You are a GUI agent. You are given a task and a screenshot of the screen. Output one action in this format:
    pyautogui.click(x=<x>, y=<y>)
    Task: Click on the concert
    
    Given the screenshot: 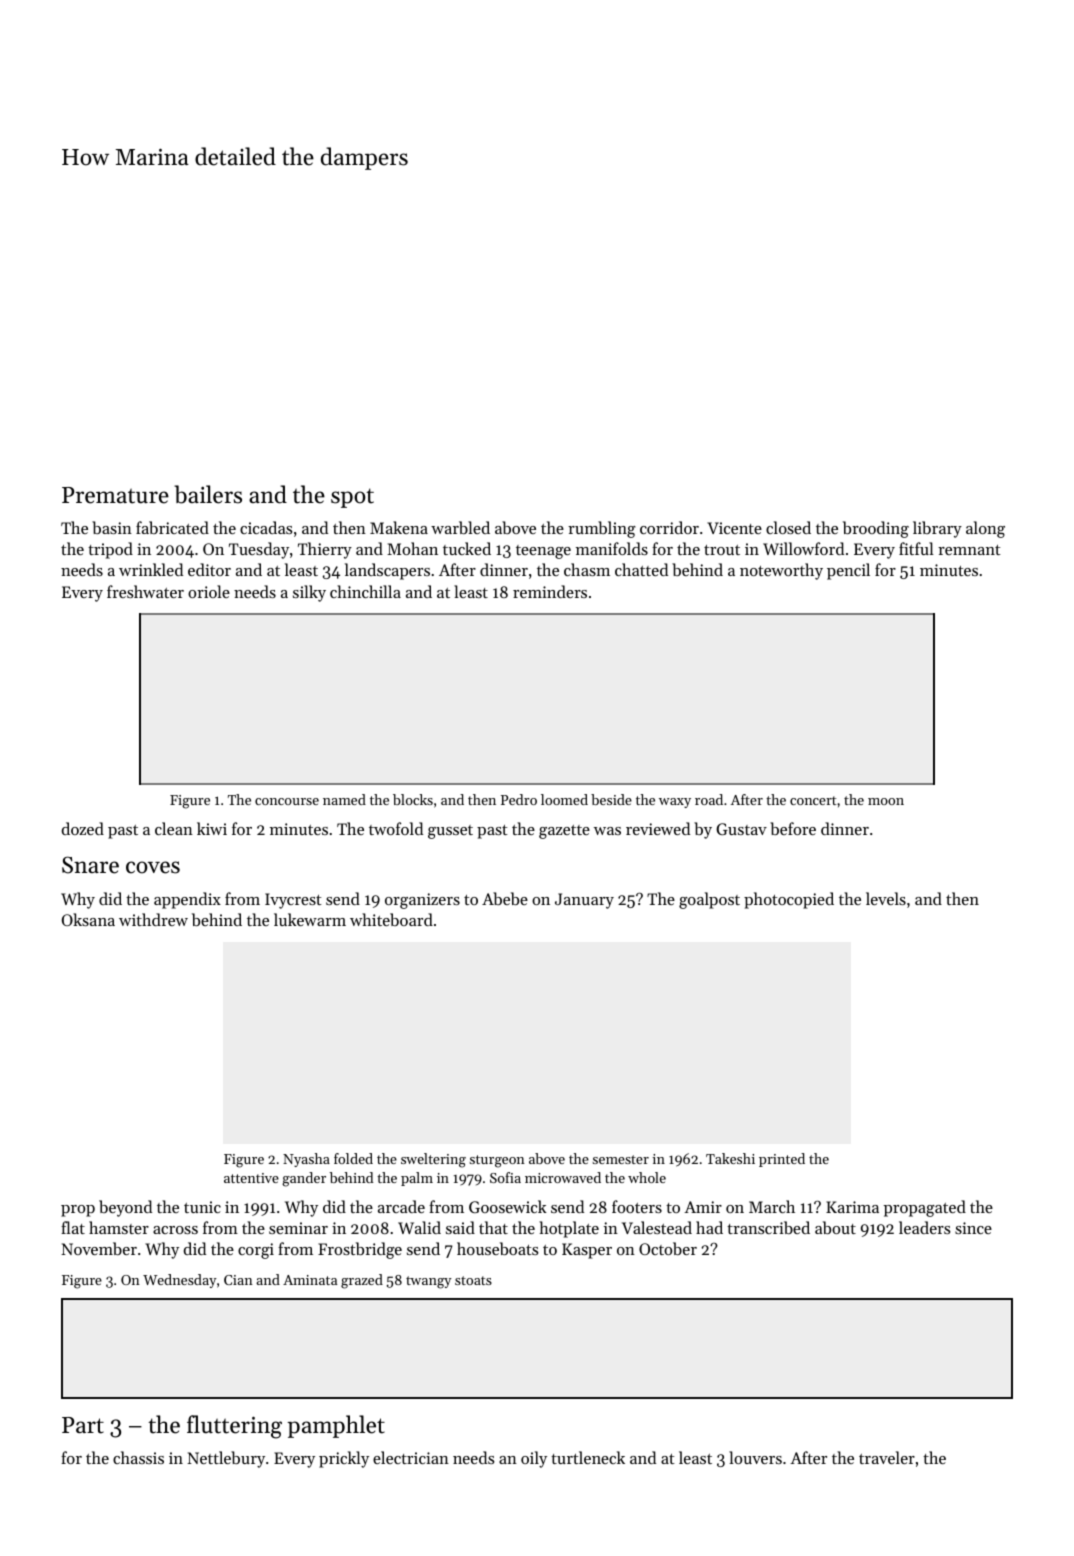 What is the action you would take?
    pyautogui.click(x=813, y=800)
